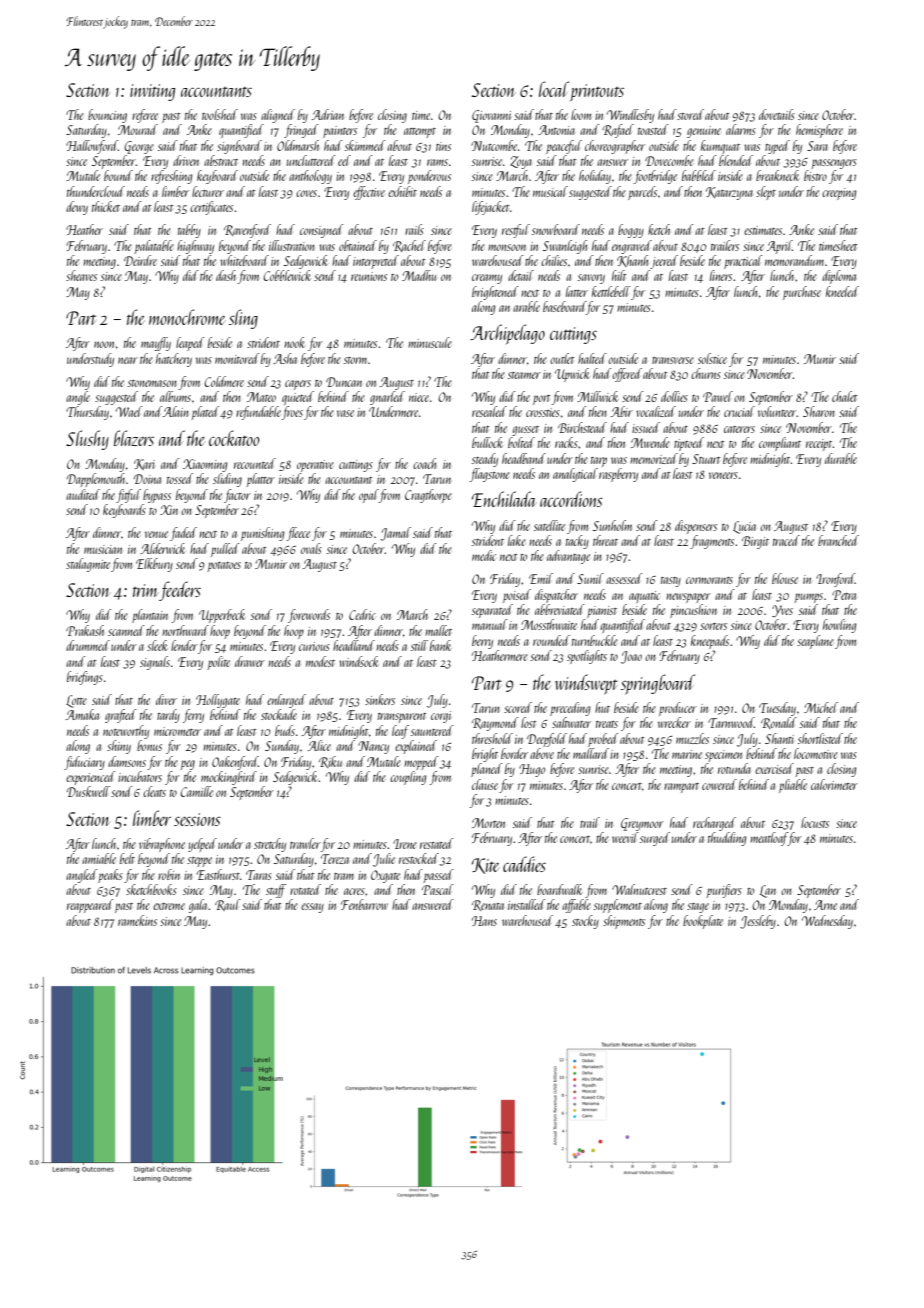  Describe the element at coordinates (777, 114) in the page. I see `dovetails` at that location.
